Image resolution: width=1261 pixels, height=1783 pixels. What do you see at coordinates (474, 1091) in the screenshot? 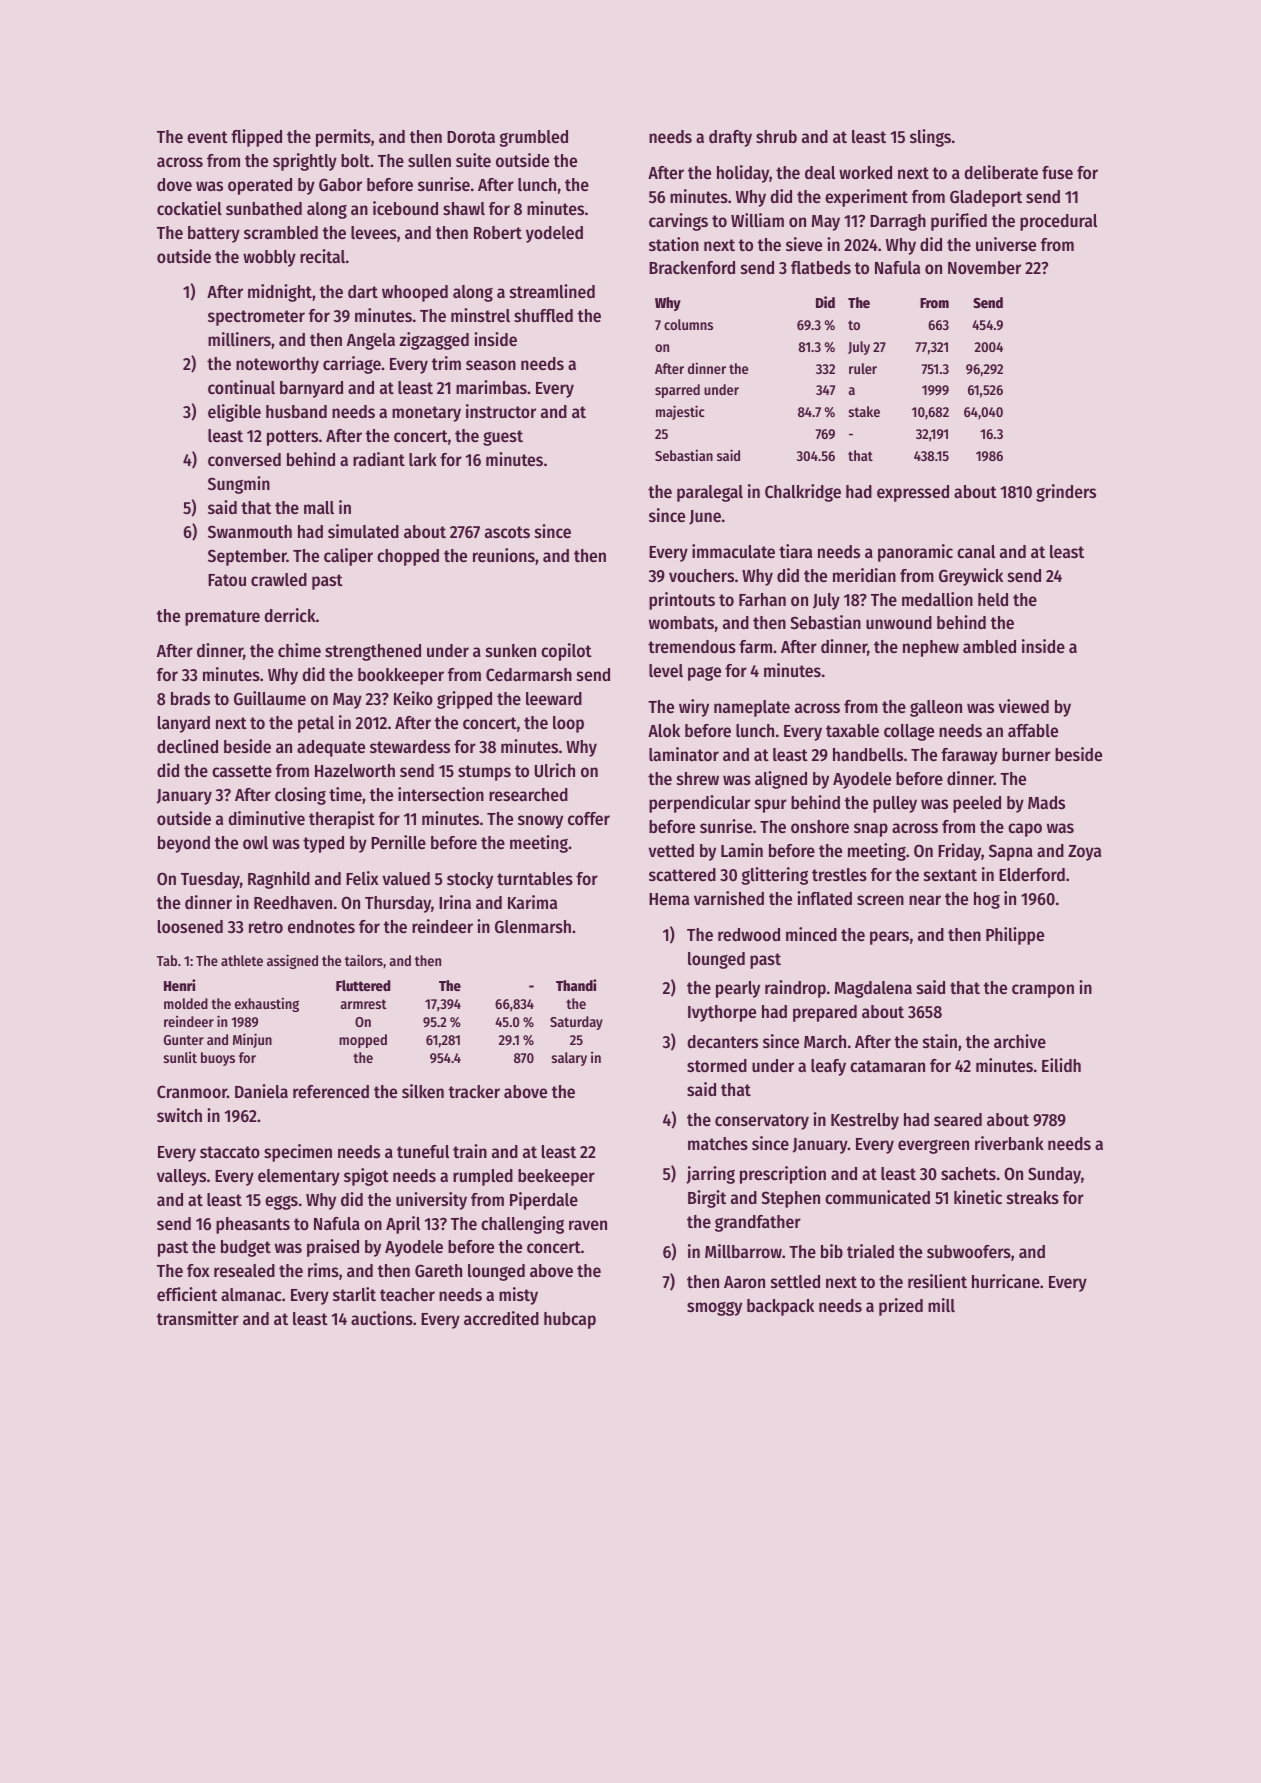
I see `tracker` at bounding box center [474, 1091].
